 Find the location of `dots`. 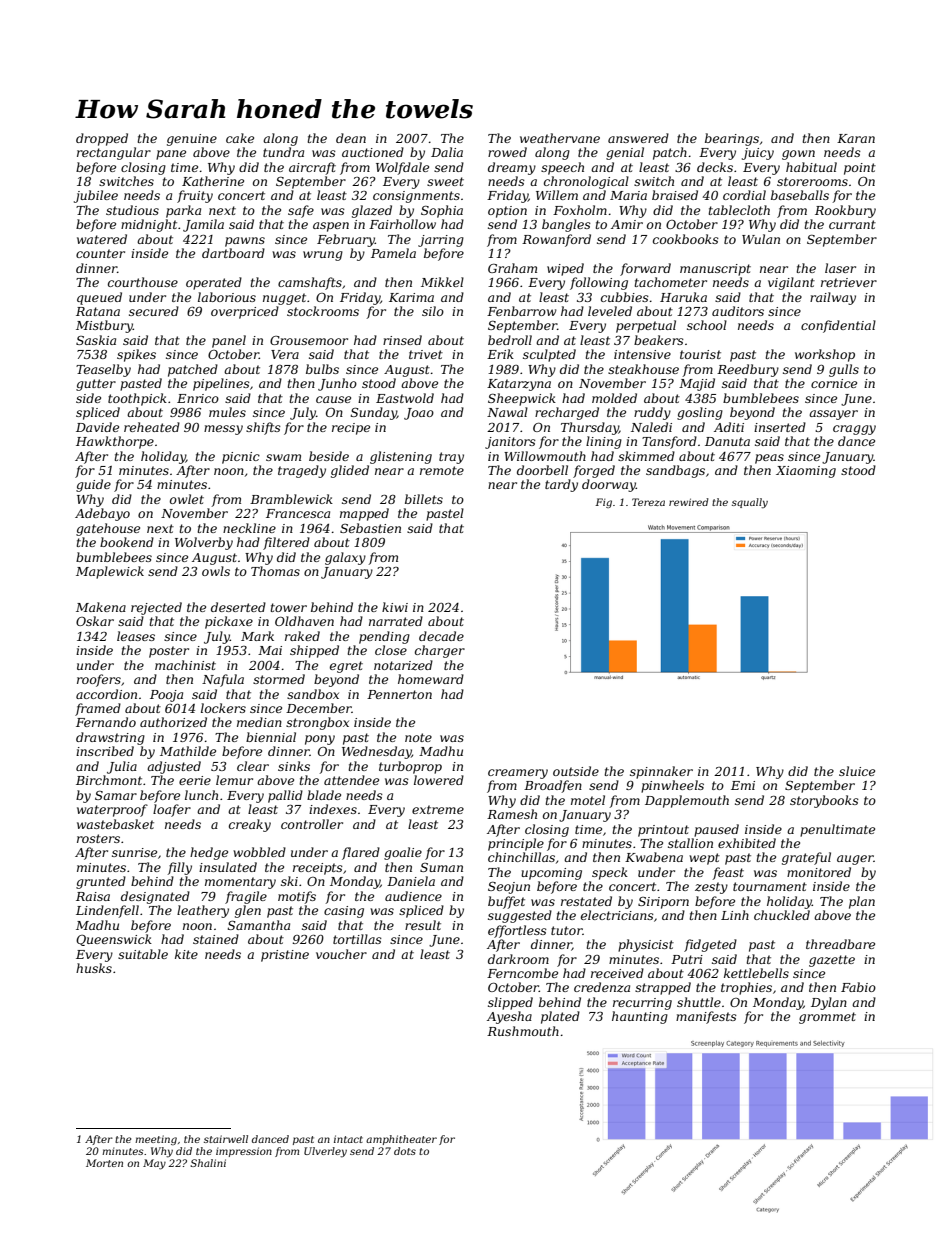

dots is located at coordinates (405, 1151).
